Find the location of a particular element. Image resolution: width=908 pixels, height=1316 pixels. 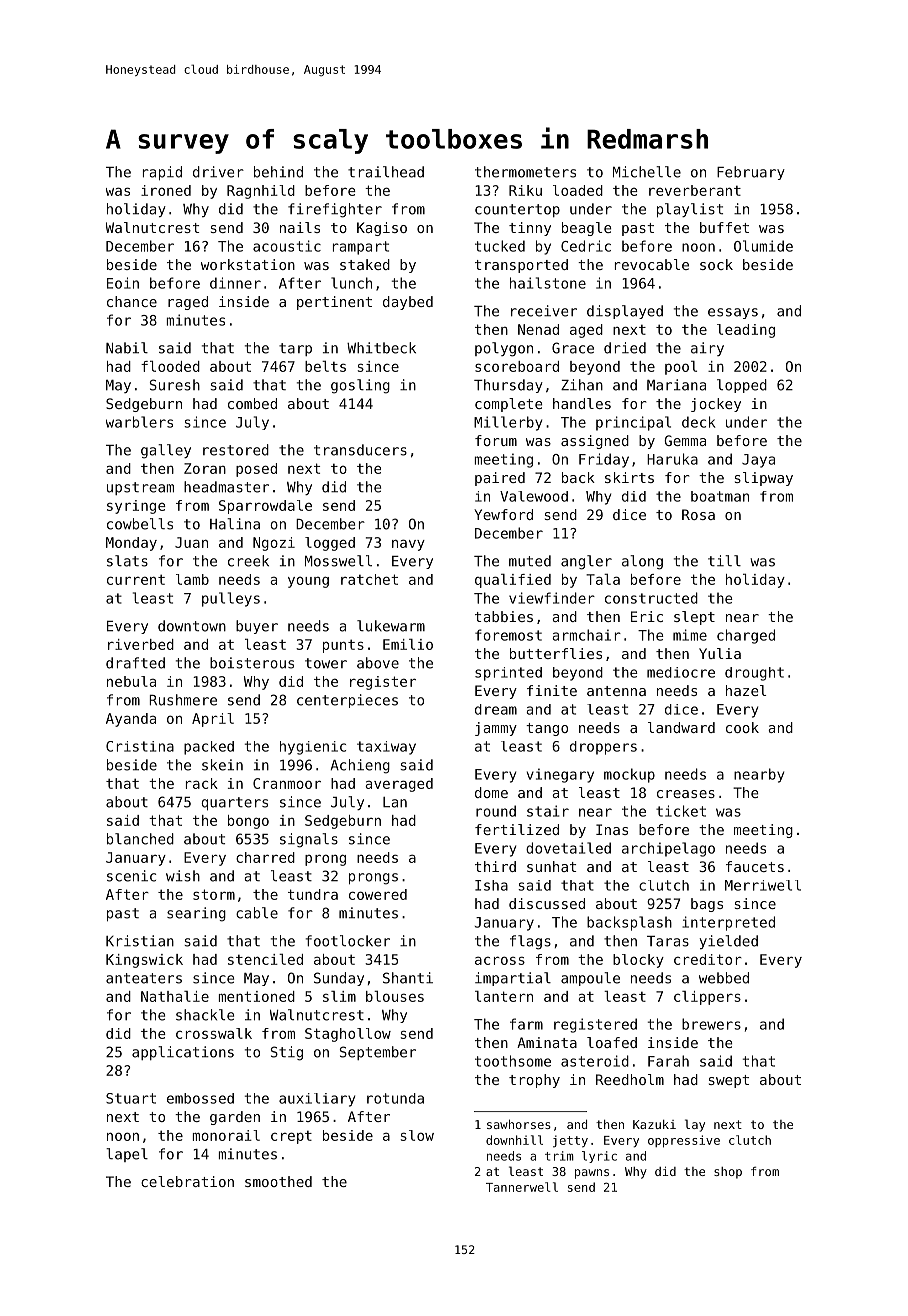

Kingswick is located at coordinates (144, 961).
